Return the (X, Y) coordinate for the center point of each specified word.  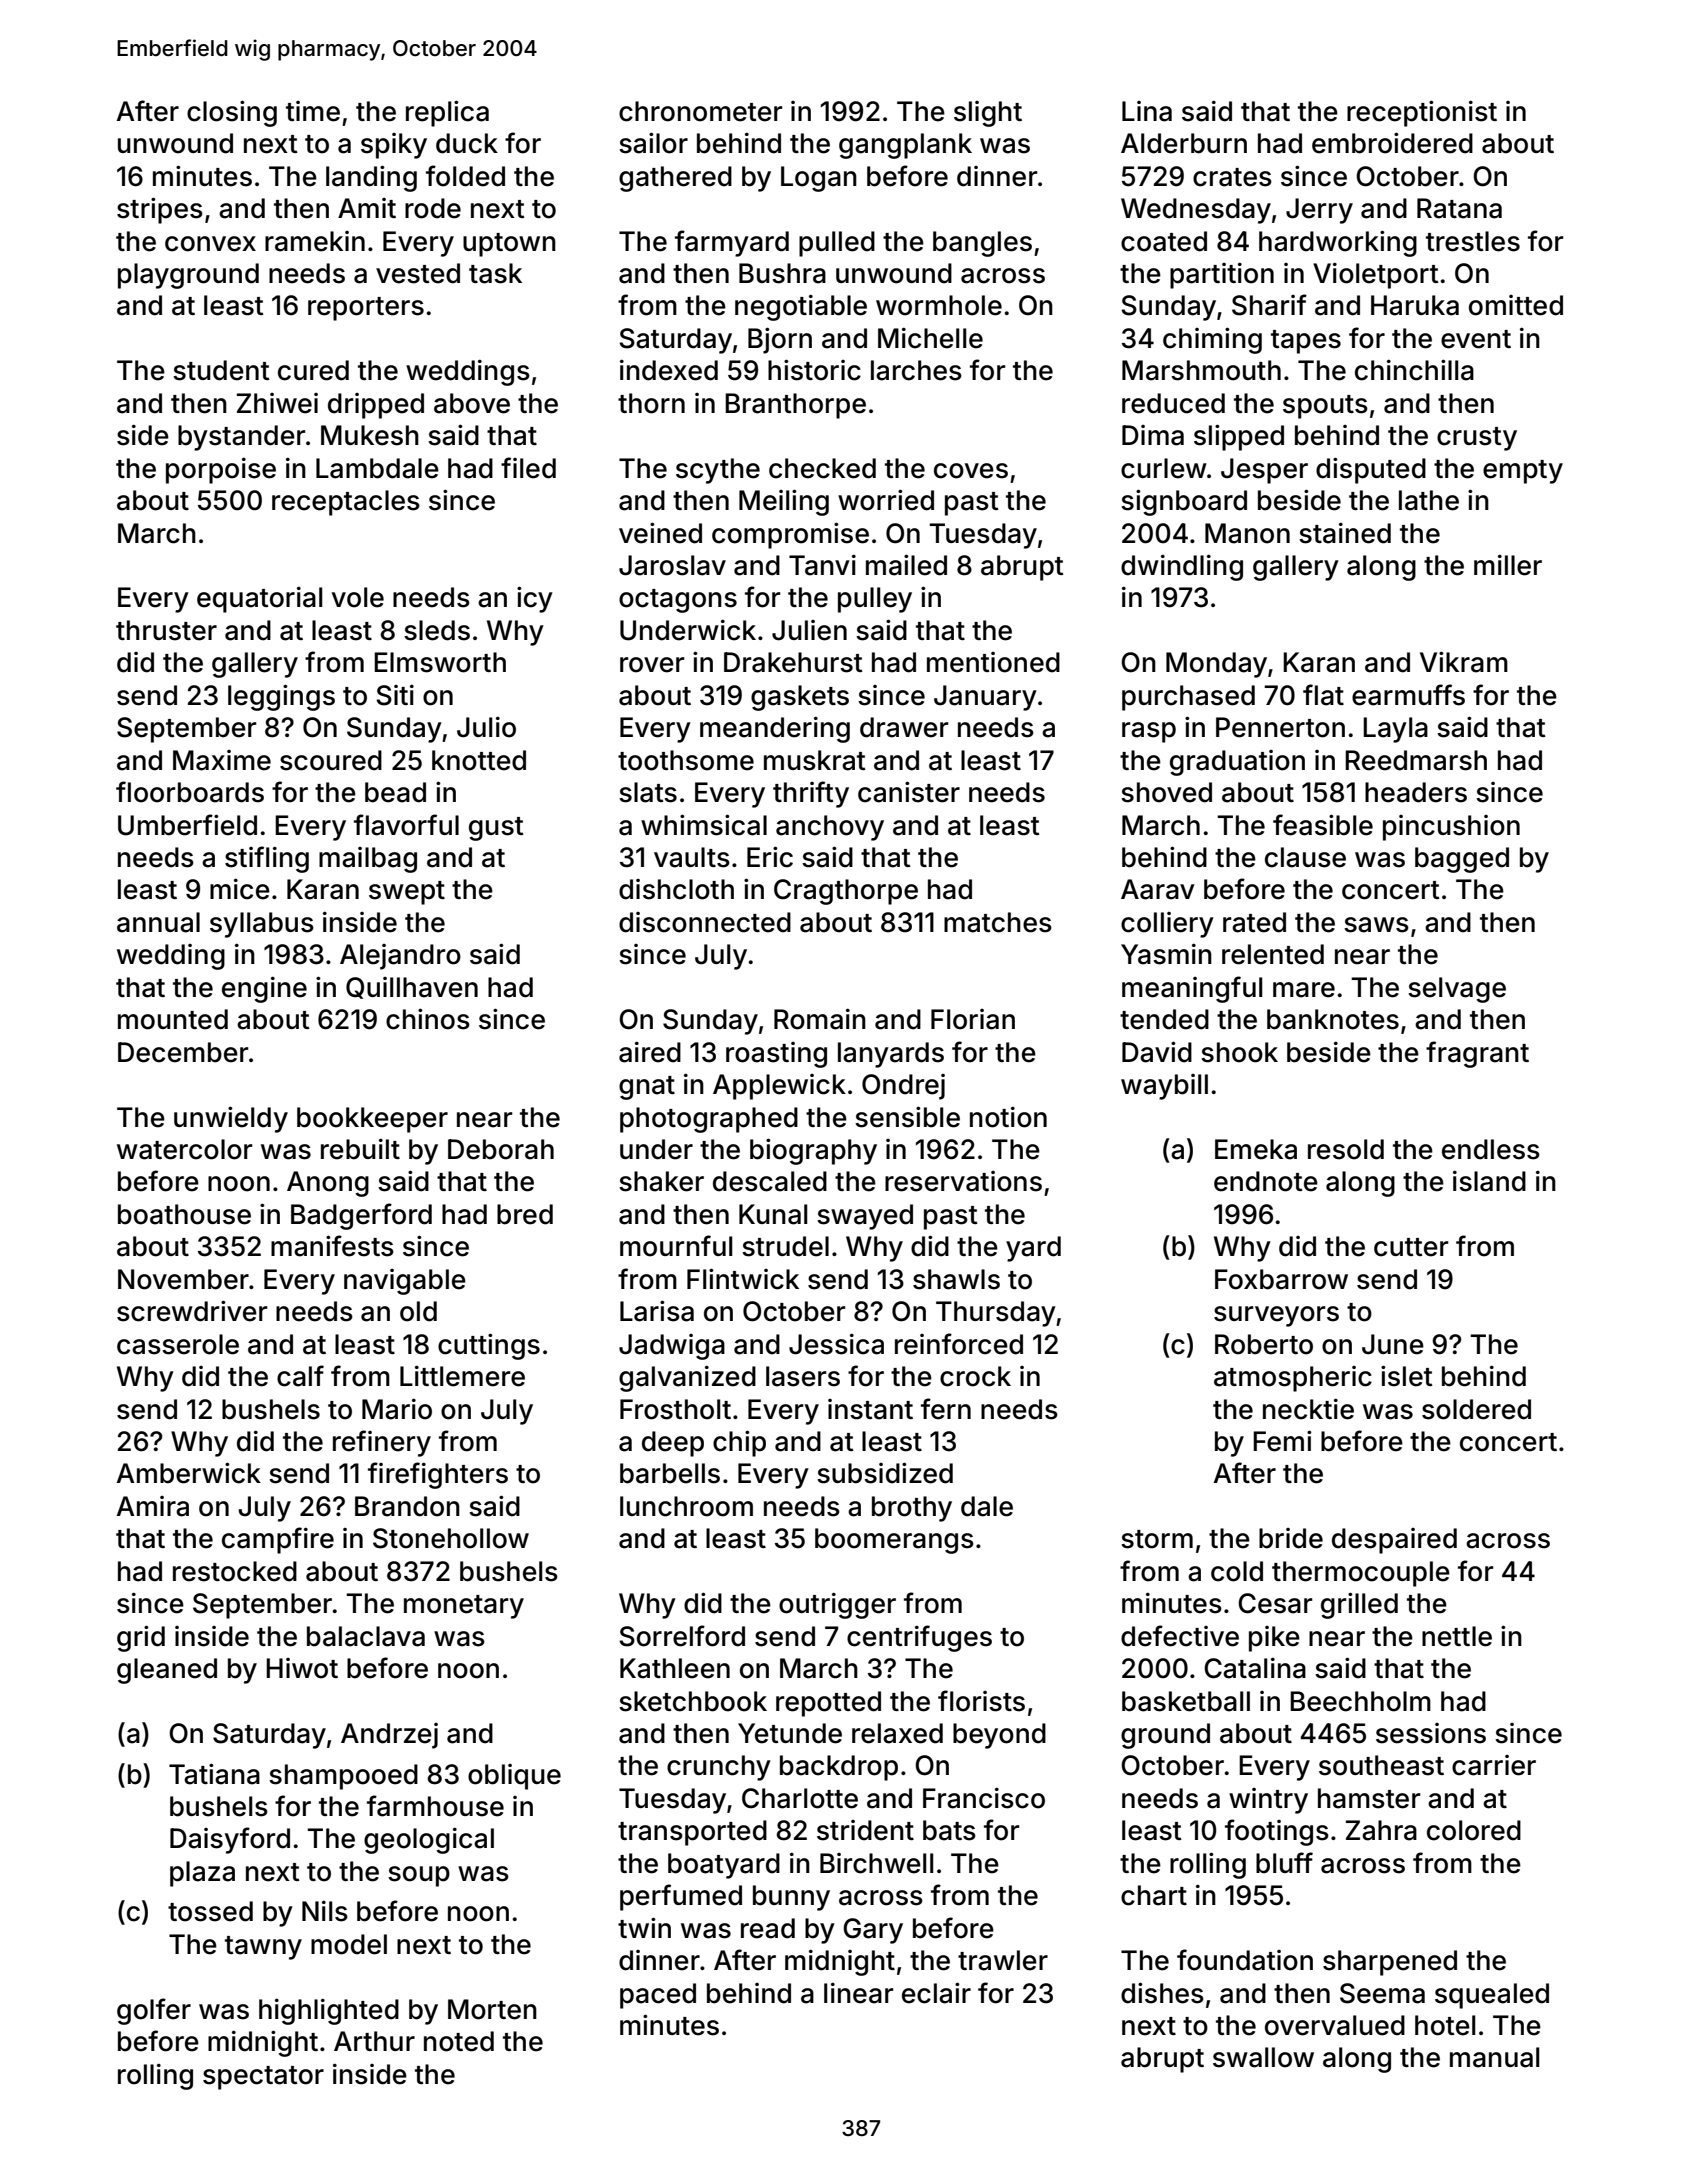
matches (998, 922)
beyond (999, 1736)
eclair (936, 1993)
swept (407, 893)
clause (1305, 857)
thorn (651, 403)
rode (433, 208)
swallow (1263, 2057)
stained (1345, 533)
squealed (1492, 1996)
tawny (263, 1948)
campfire (278, 1540)
